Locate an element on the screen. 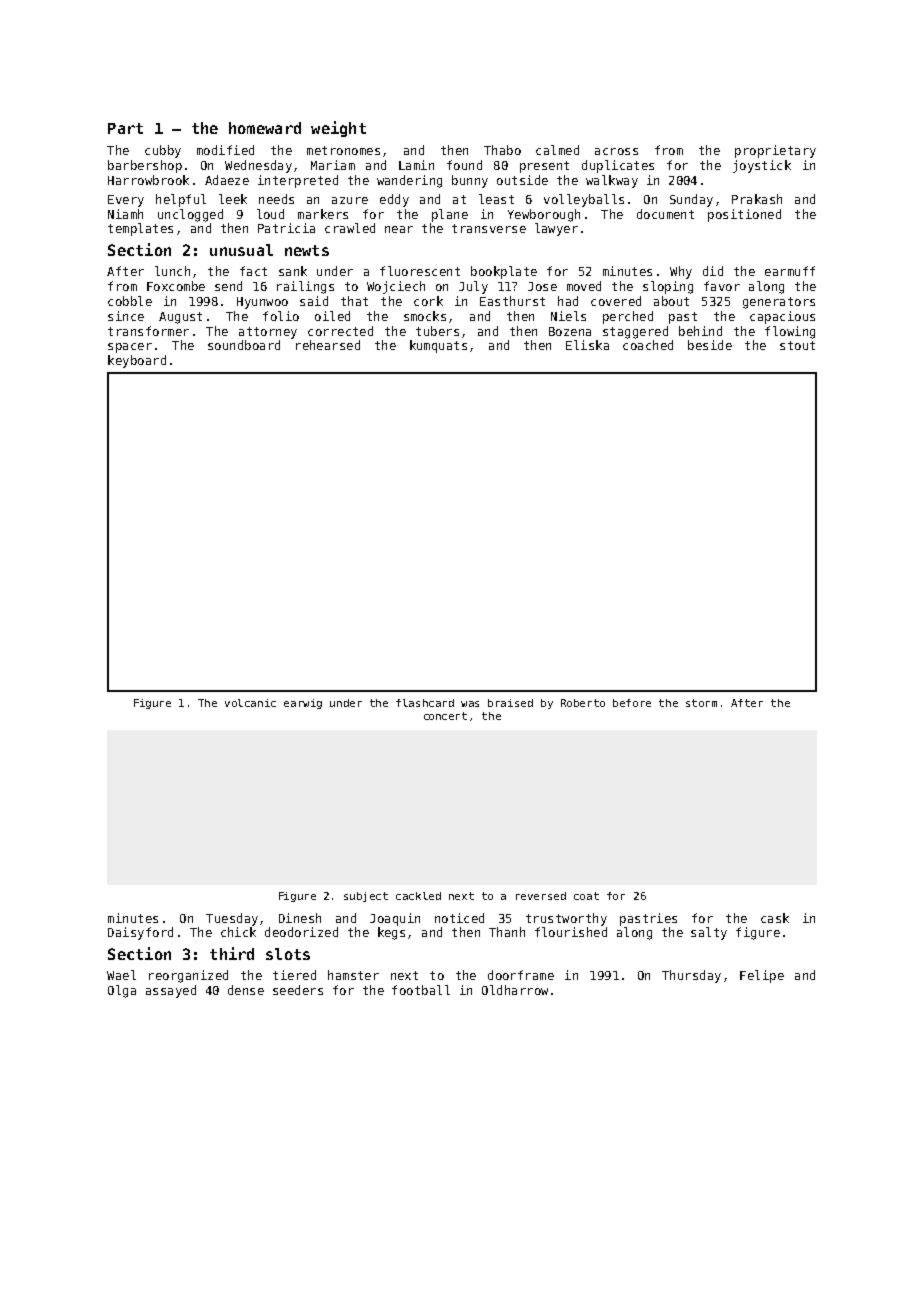 The height and width of the screenshot is (1308, 924). cask is located at coordinates (775, 918).
